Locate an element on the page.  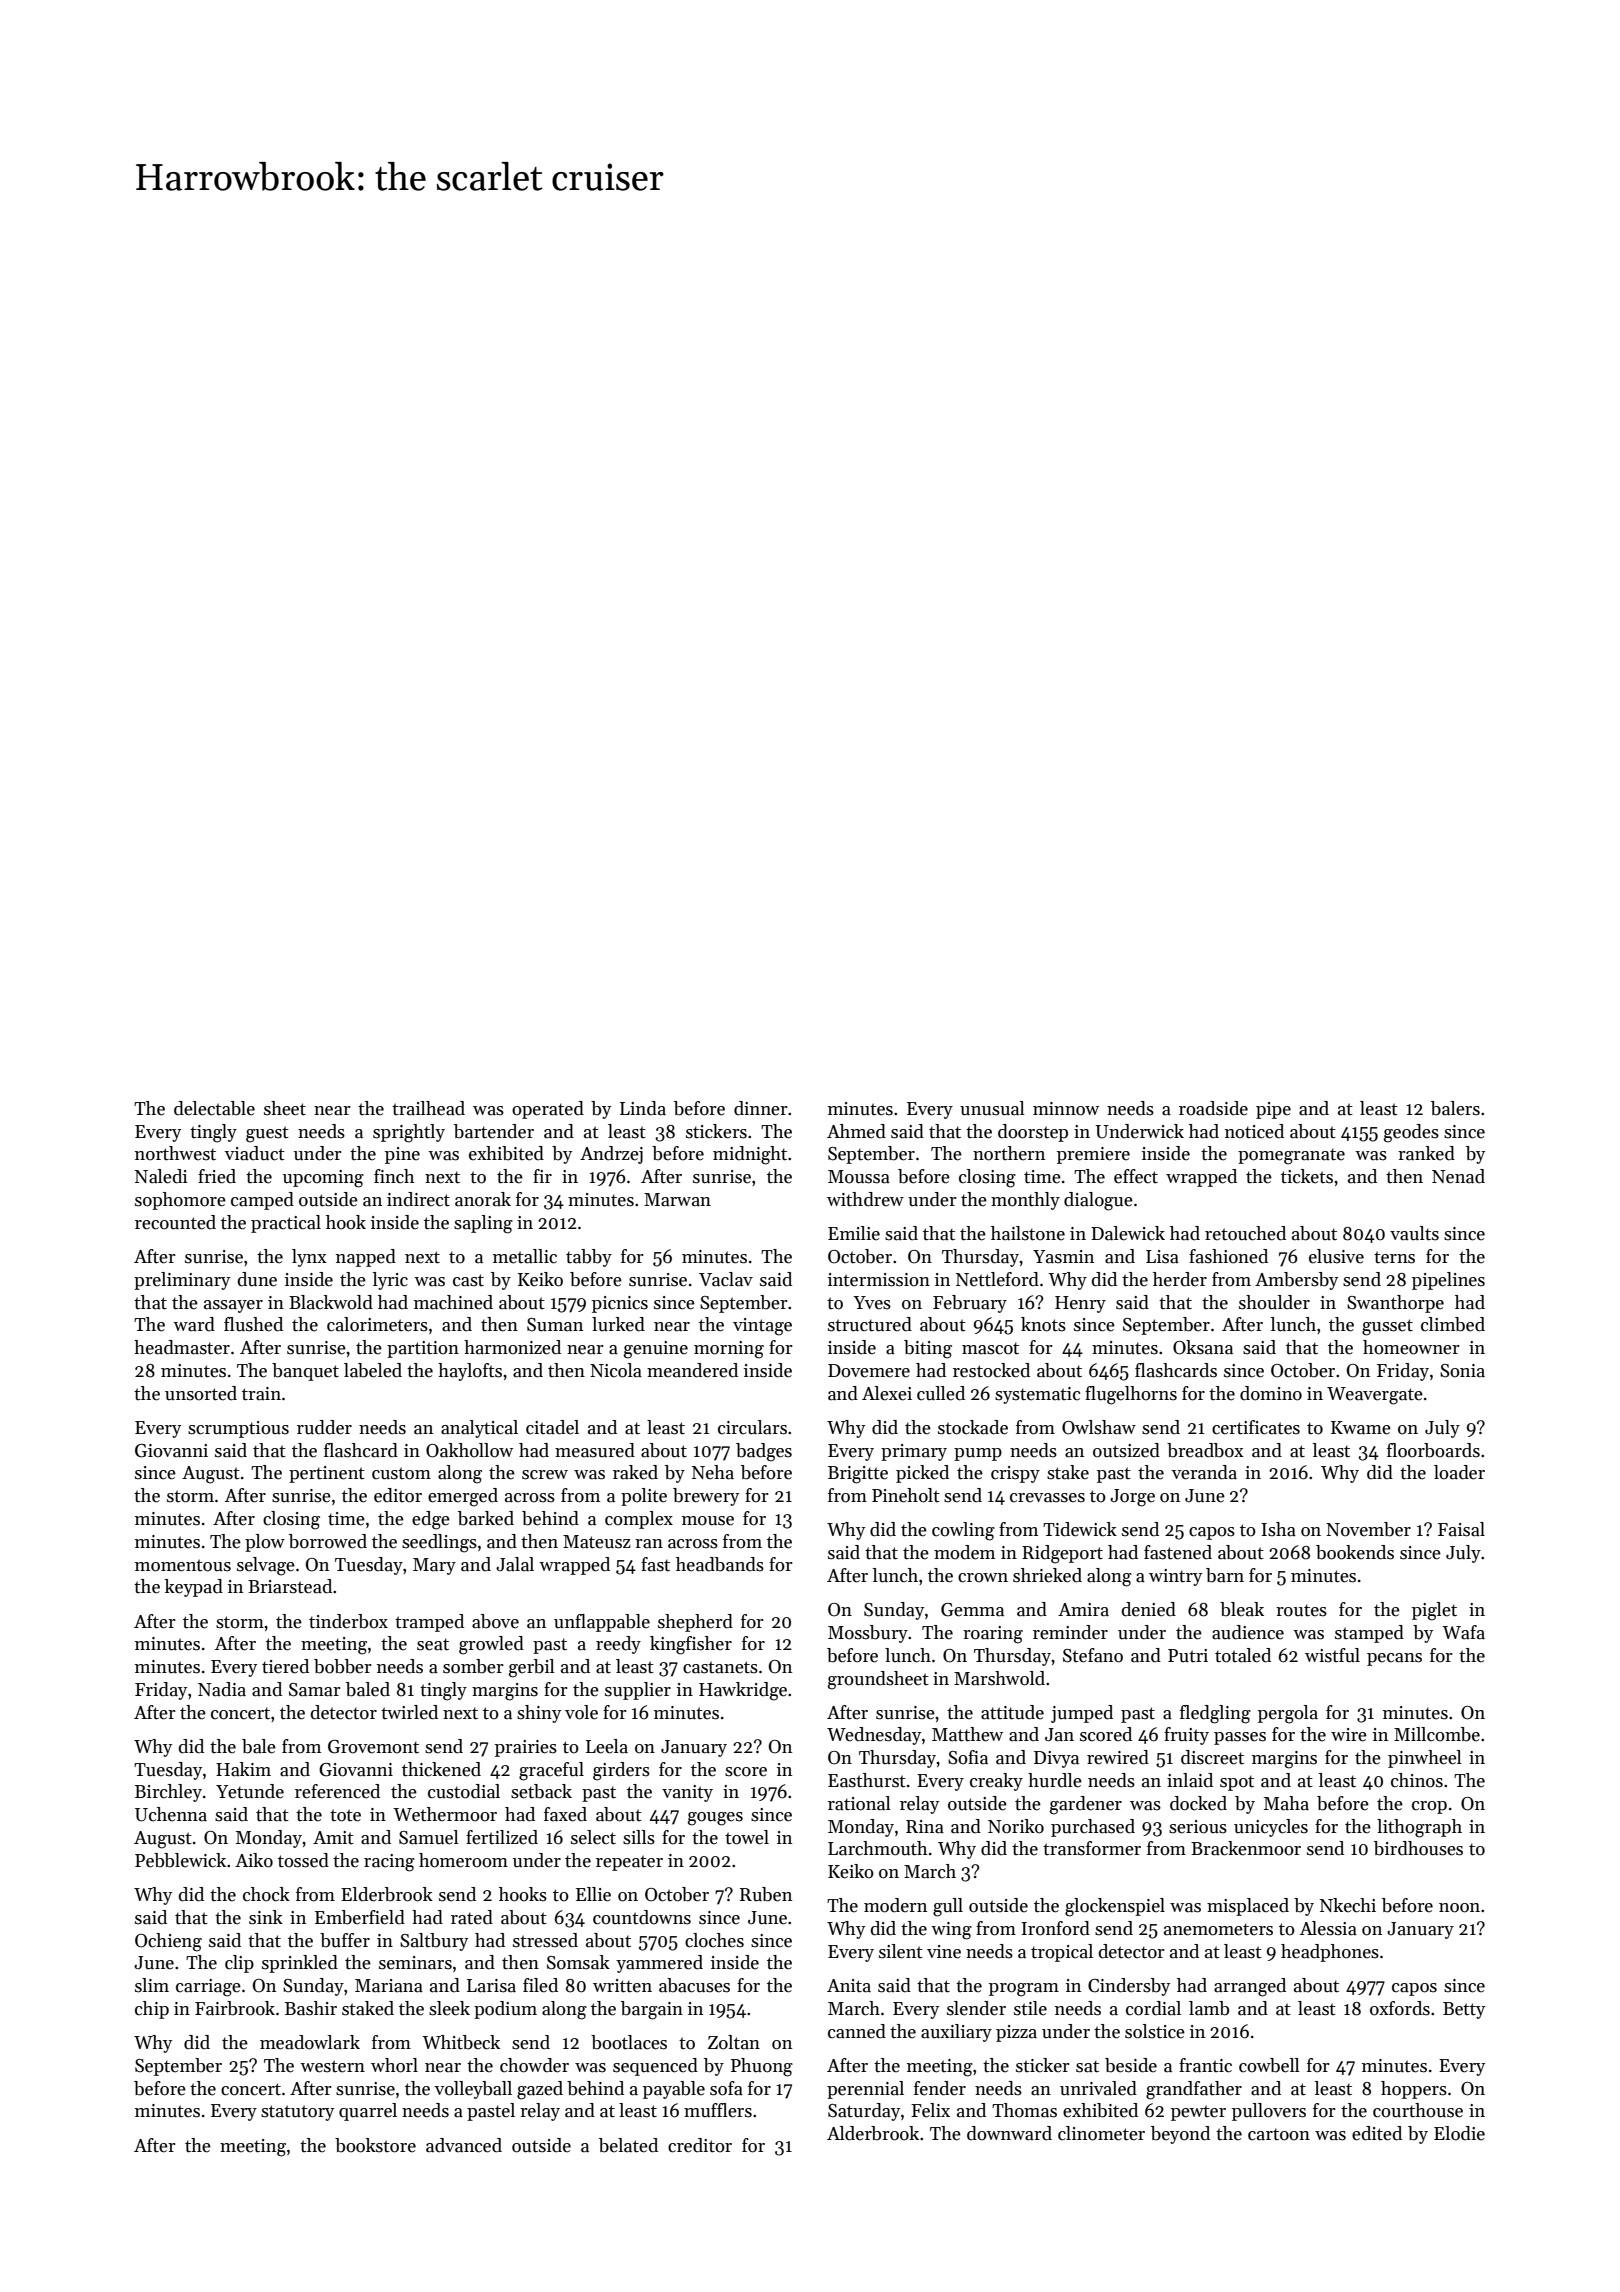
Ahmed is located at coordinates (856, 1131).
